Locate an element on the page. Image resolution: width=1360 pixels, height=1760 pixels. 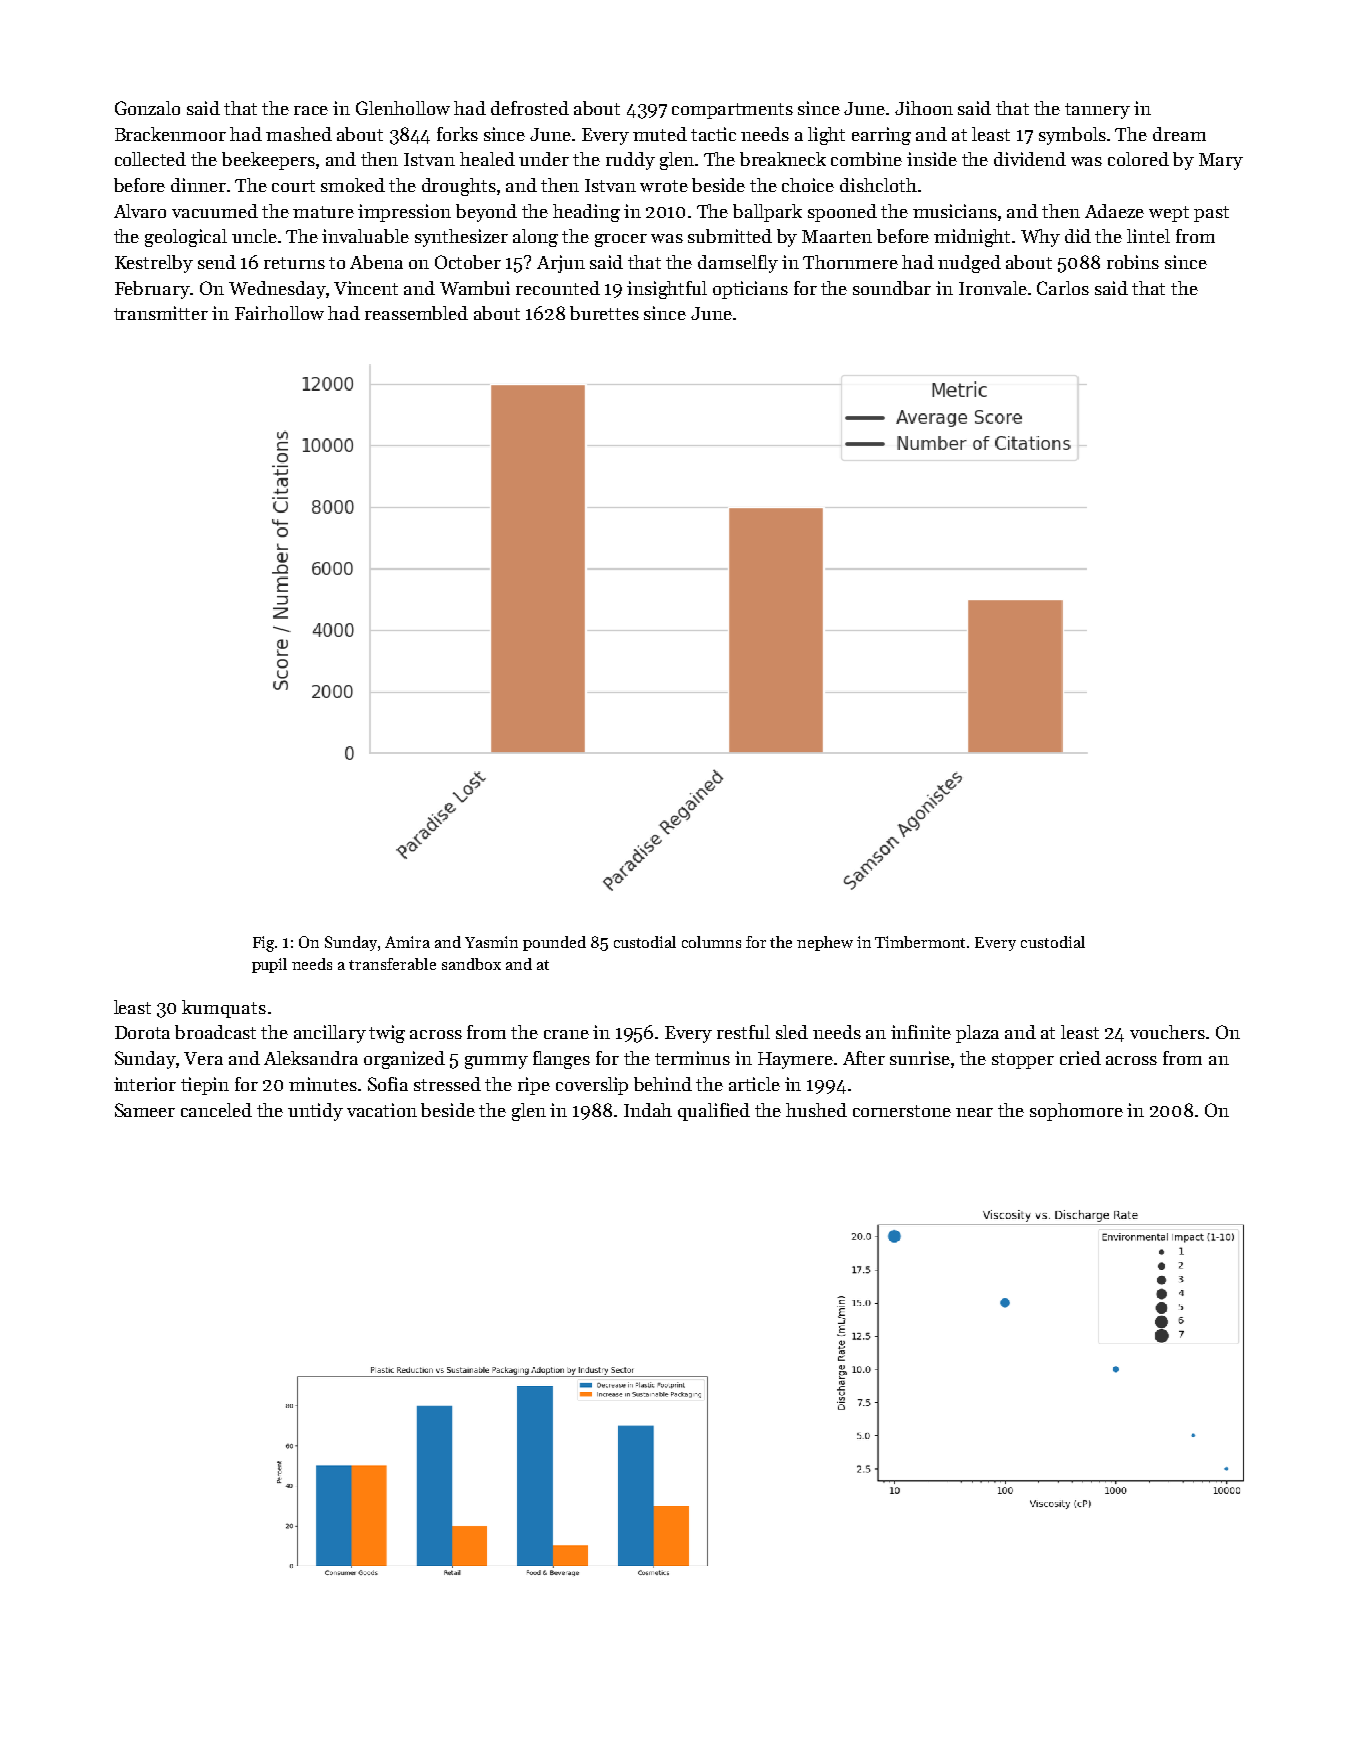
past is located at coordinates (1211, 214).
